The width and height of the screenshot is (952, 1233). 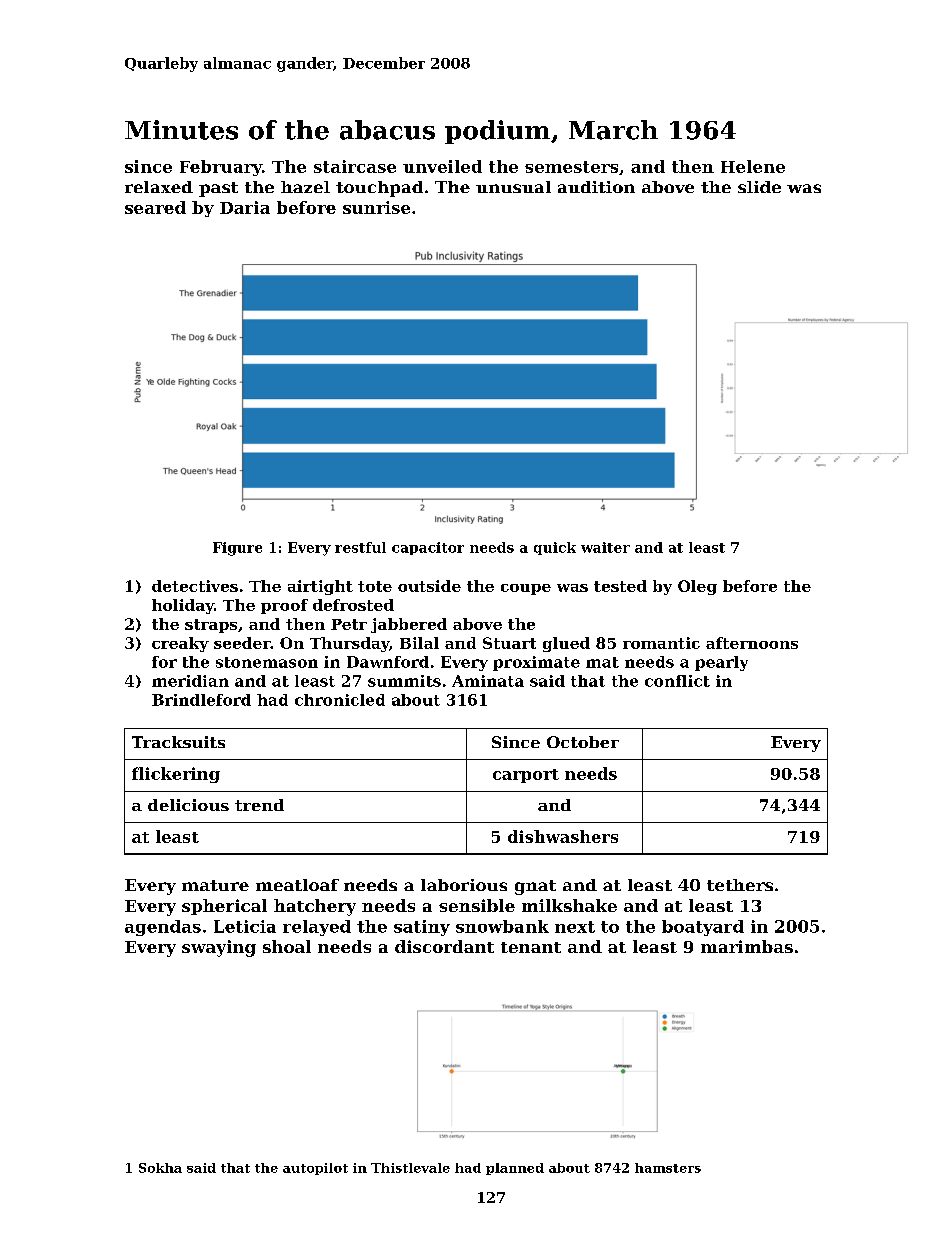 I want to click on unveiled, so click(x=442, y=166).
